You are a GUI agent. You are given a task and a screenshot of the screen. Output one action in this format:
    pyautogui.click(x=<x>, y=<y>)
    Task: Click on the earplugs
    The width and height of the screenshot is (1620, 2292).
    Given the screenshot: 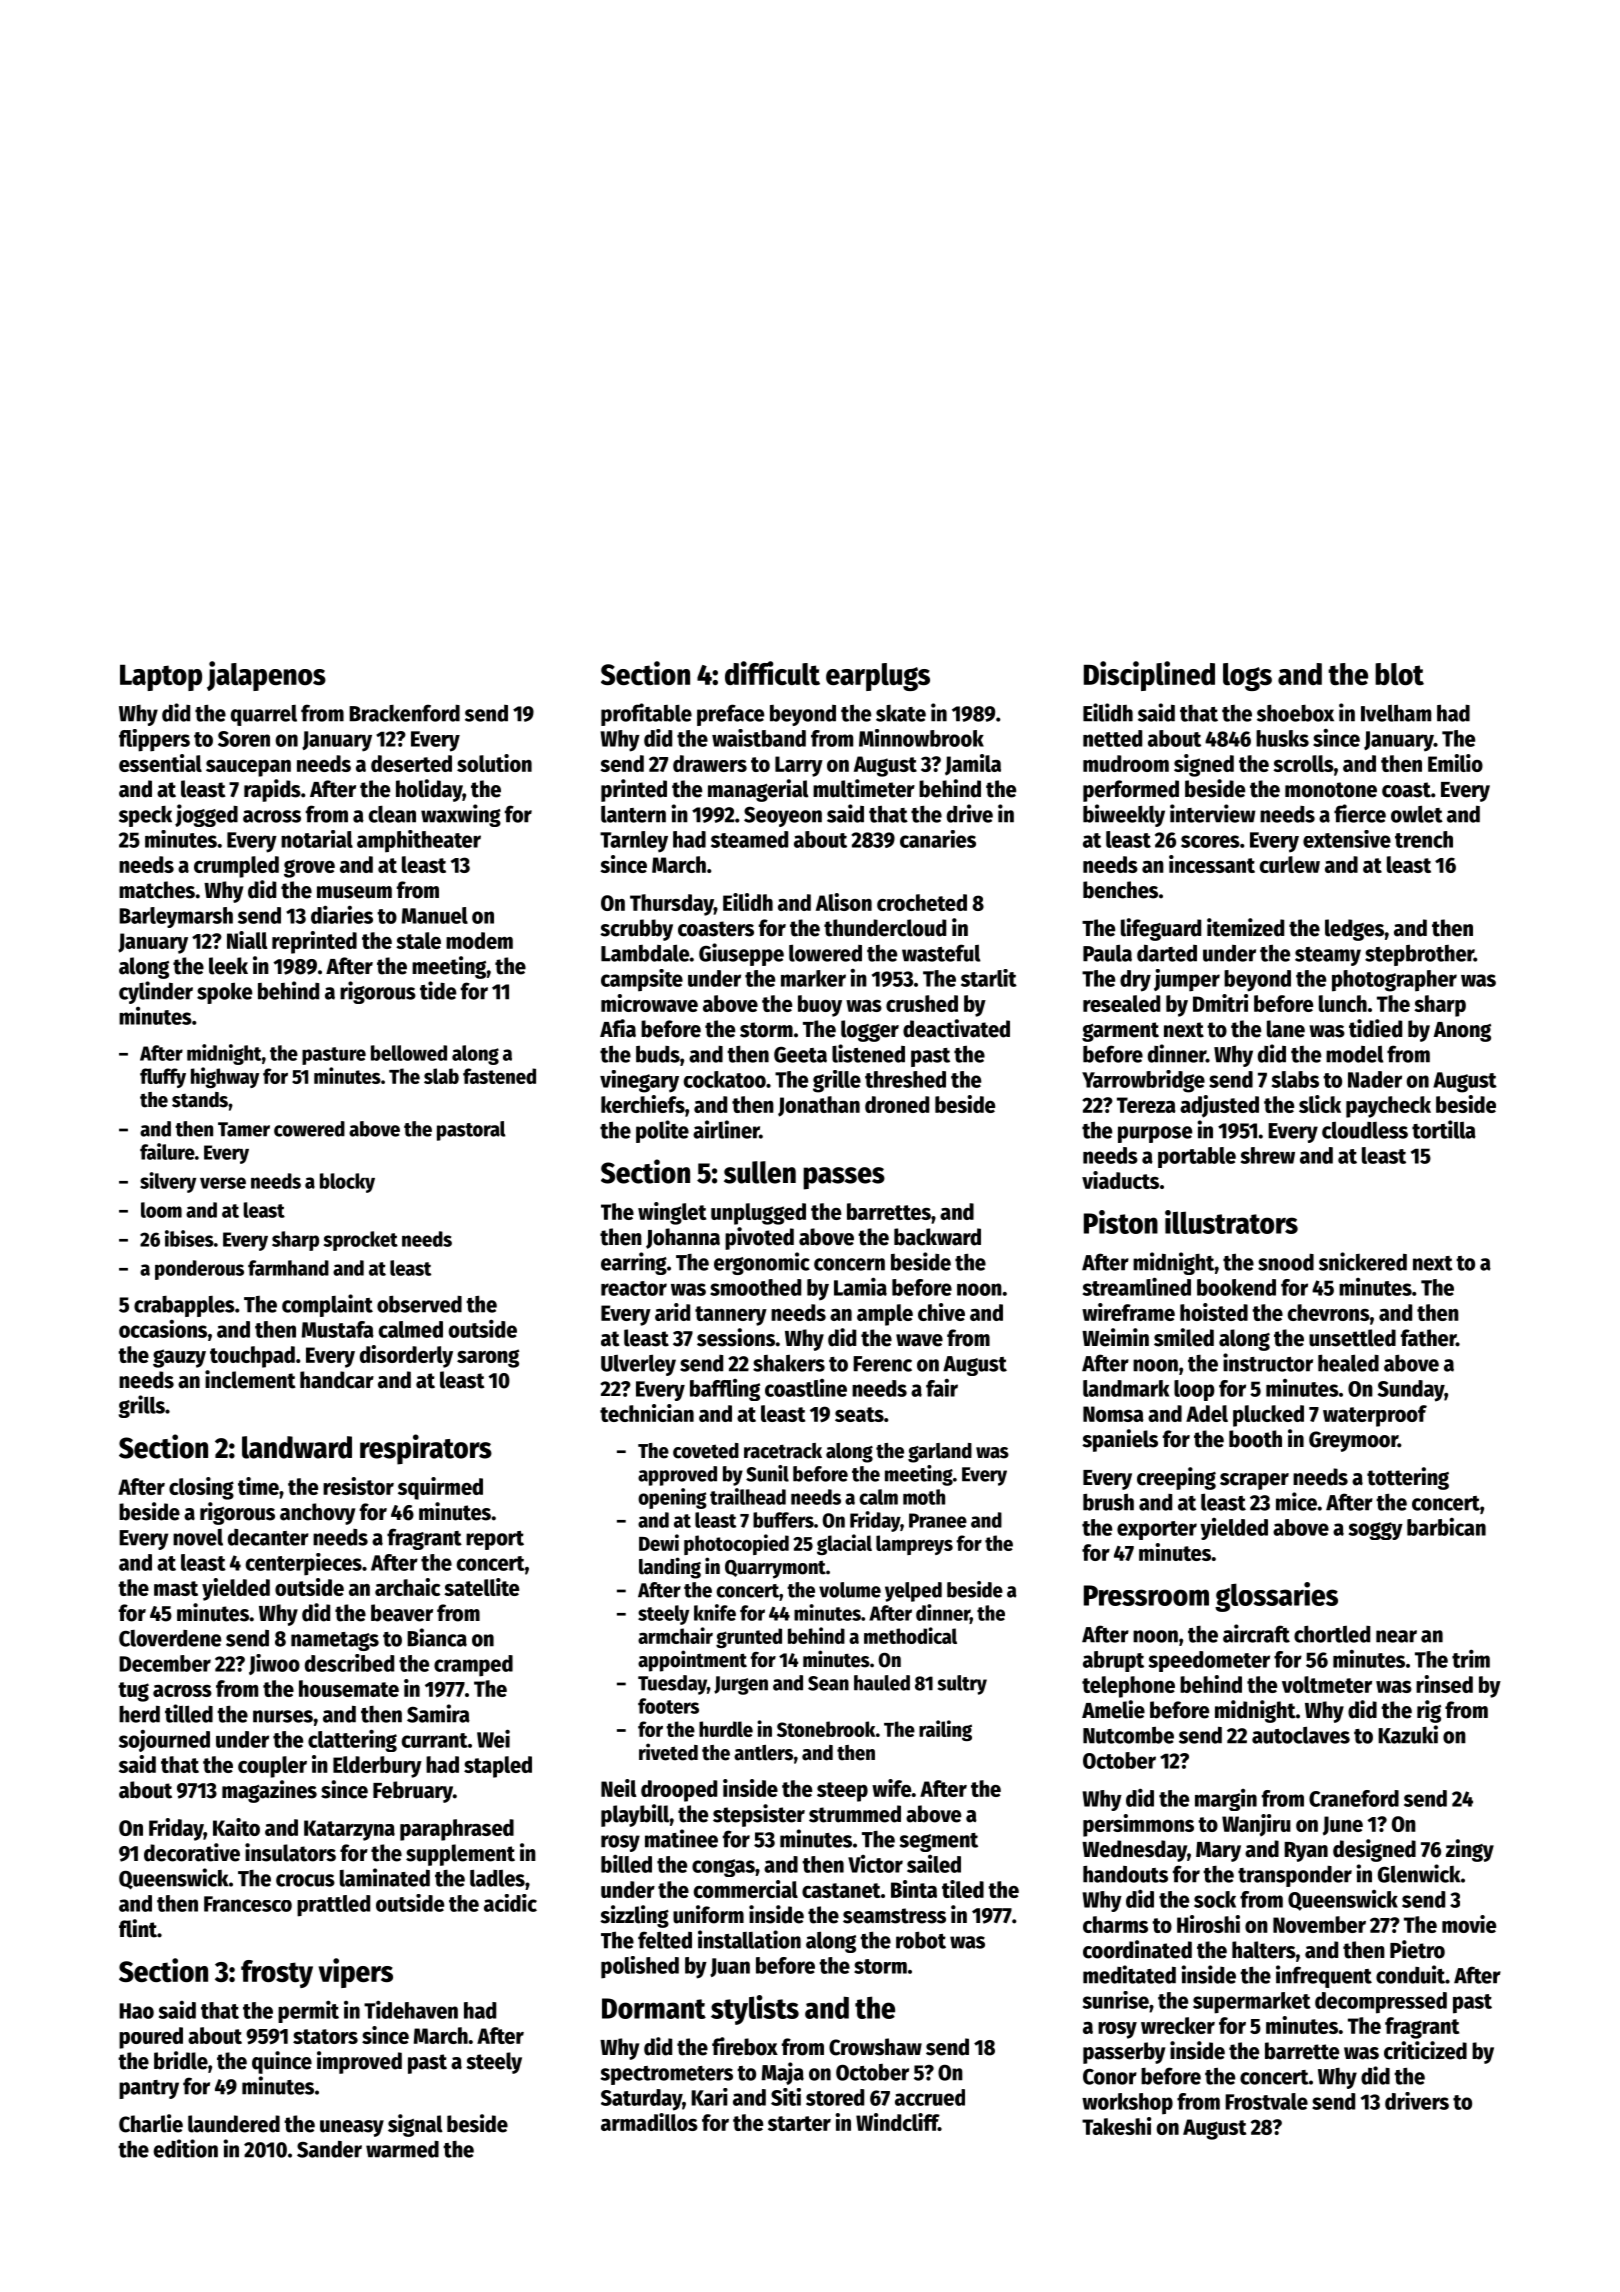 What is the action you would take?
    pyautogui.click(x=878, y=677)
